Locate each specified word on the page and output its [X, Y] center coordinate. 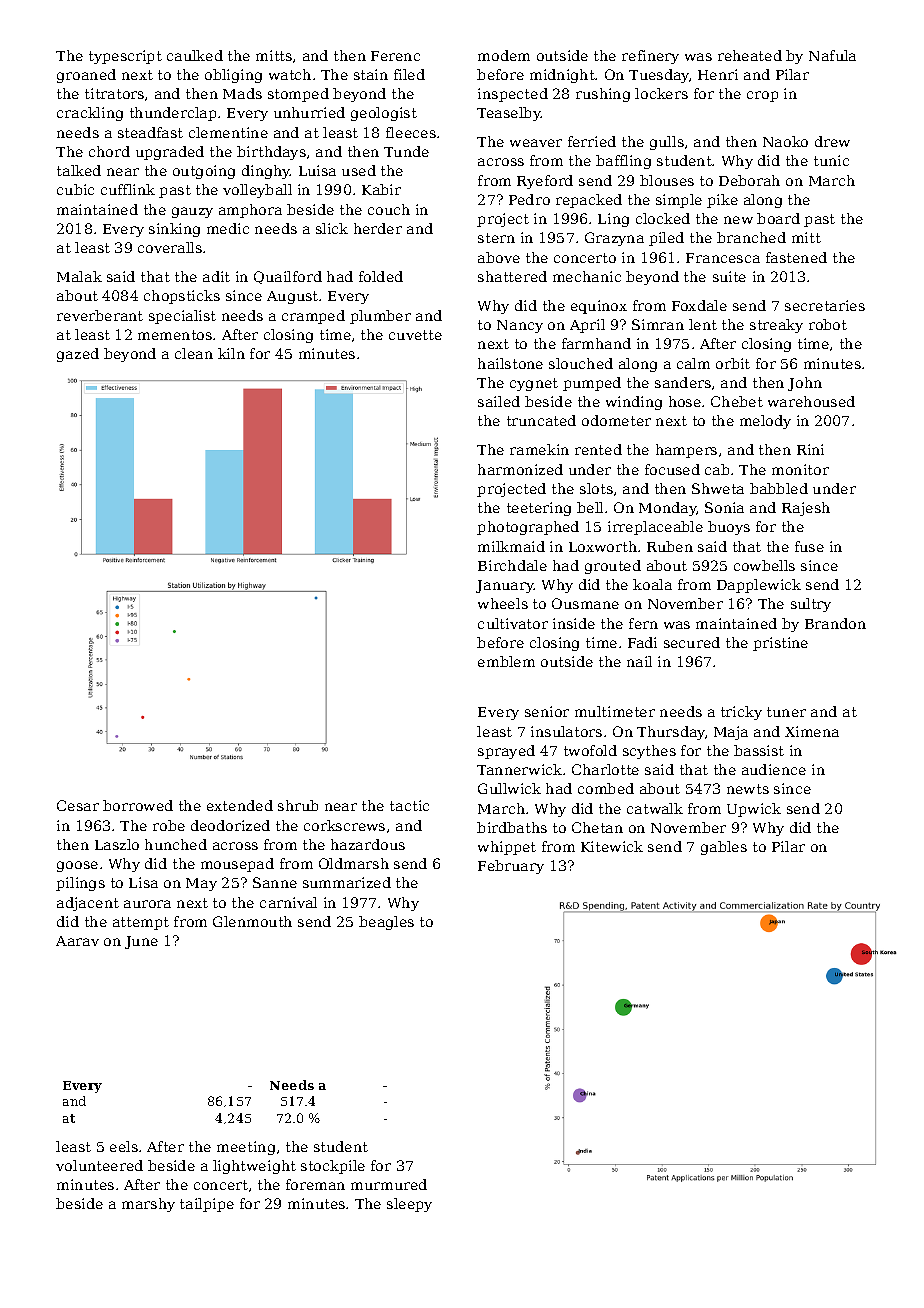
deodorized [230, 825]
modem [504, 55]
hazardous [368, 844]
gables [724, 848]
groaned [86, 76]
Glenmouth [252, 921]
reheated [750, 55]
